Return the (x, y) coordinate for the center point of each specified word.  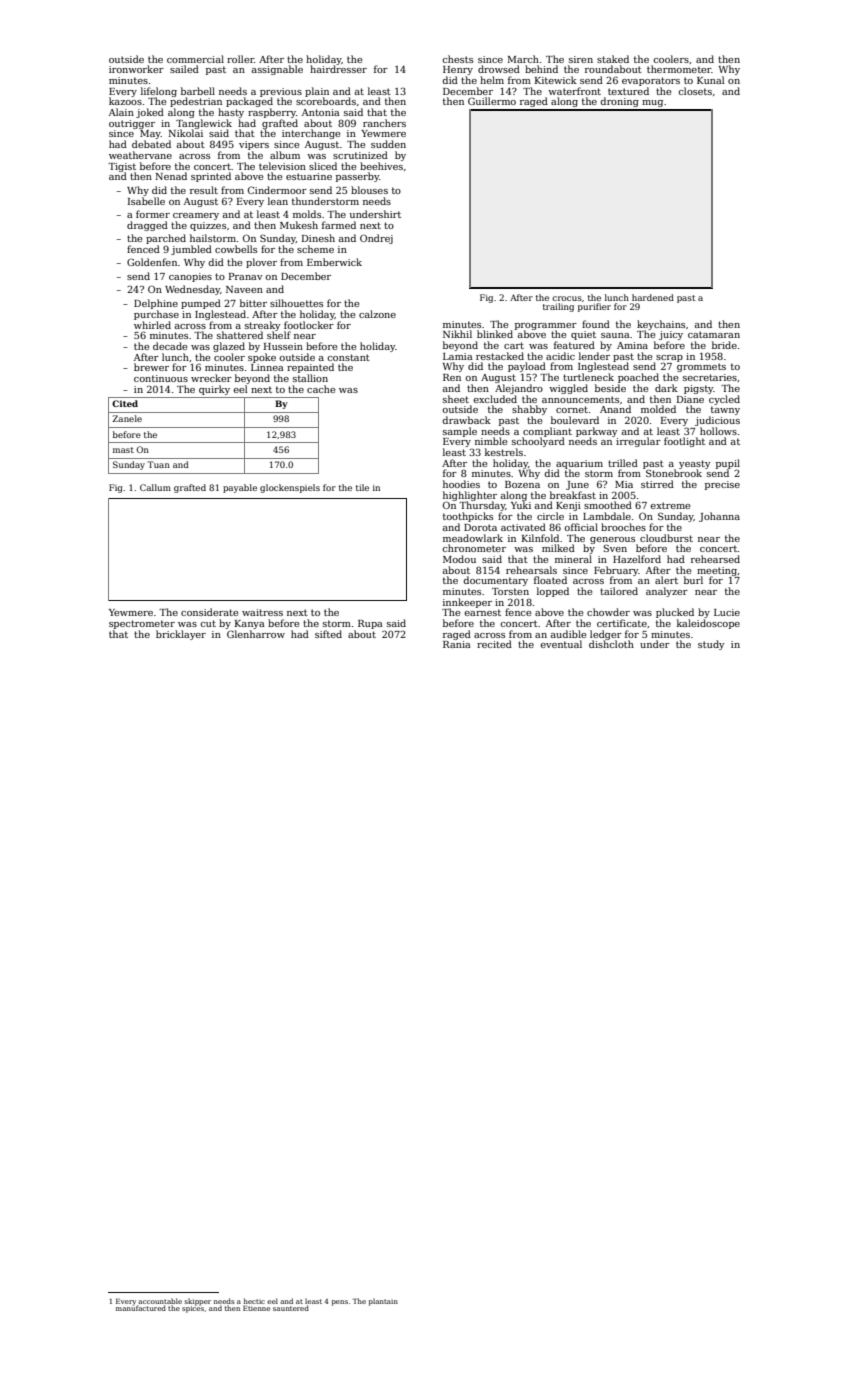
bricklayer (181, 635)
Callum (155, 487)
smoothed (608, 505)
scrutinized (360, 155)
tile (362, 487)
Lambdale (607, 516)
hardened (653, 297)
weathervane (140, 155)
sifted (328, 634)
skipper (197, 1302)
